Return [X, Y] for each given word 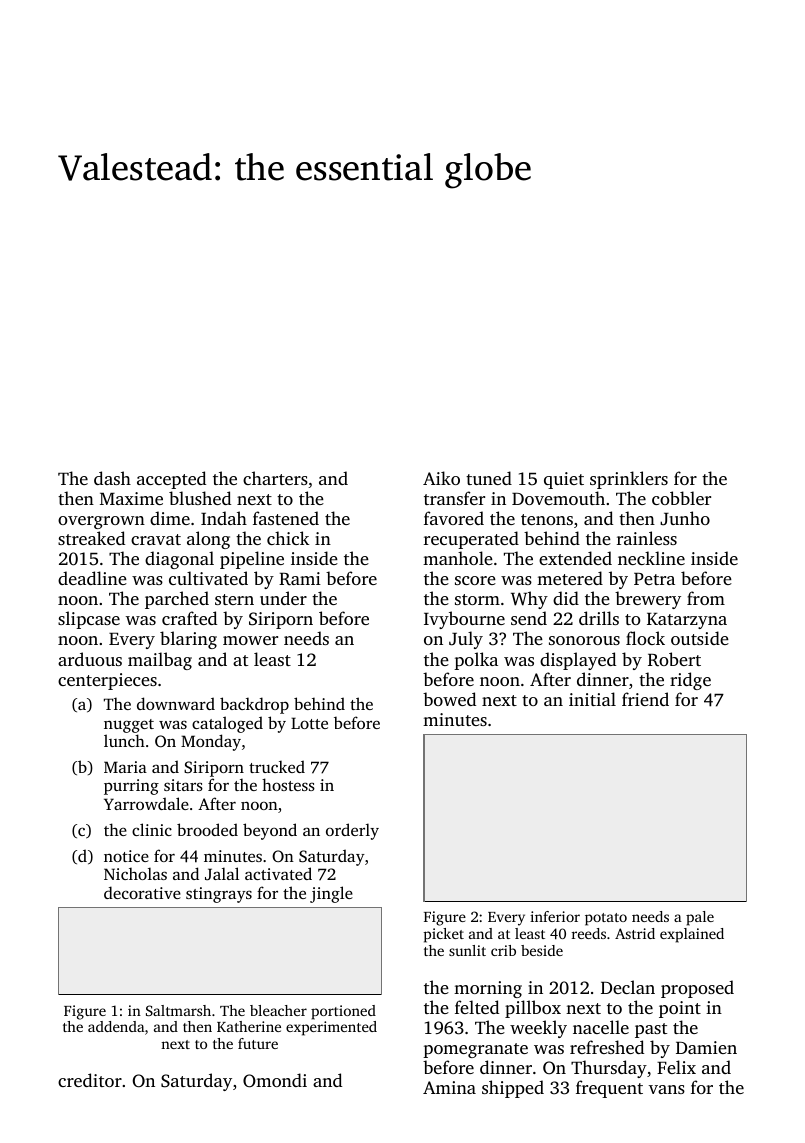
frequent [609, 1089]
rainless [647, 538]
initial [592, 699]
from [706, 598]
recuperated [471, 540]
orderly [352, 831]
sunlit [467, 950]
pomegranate [475, 1050]
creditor [90, 1080]
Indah [224, 518]
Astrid [635, 933]
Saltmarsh [178, 1010]
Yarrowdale [146, 803]
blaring [188, 640]
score [475, 580]
